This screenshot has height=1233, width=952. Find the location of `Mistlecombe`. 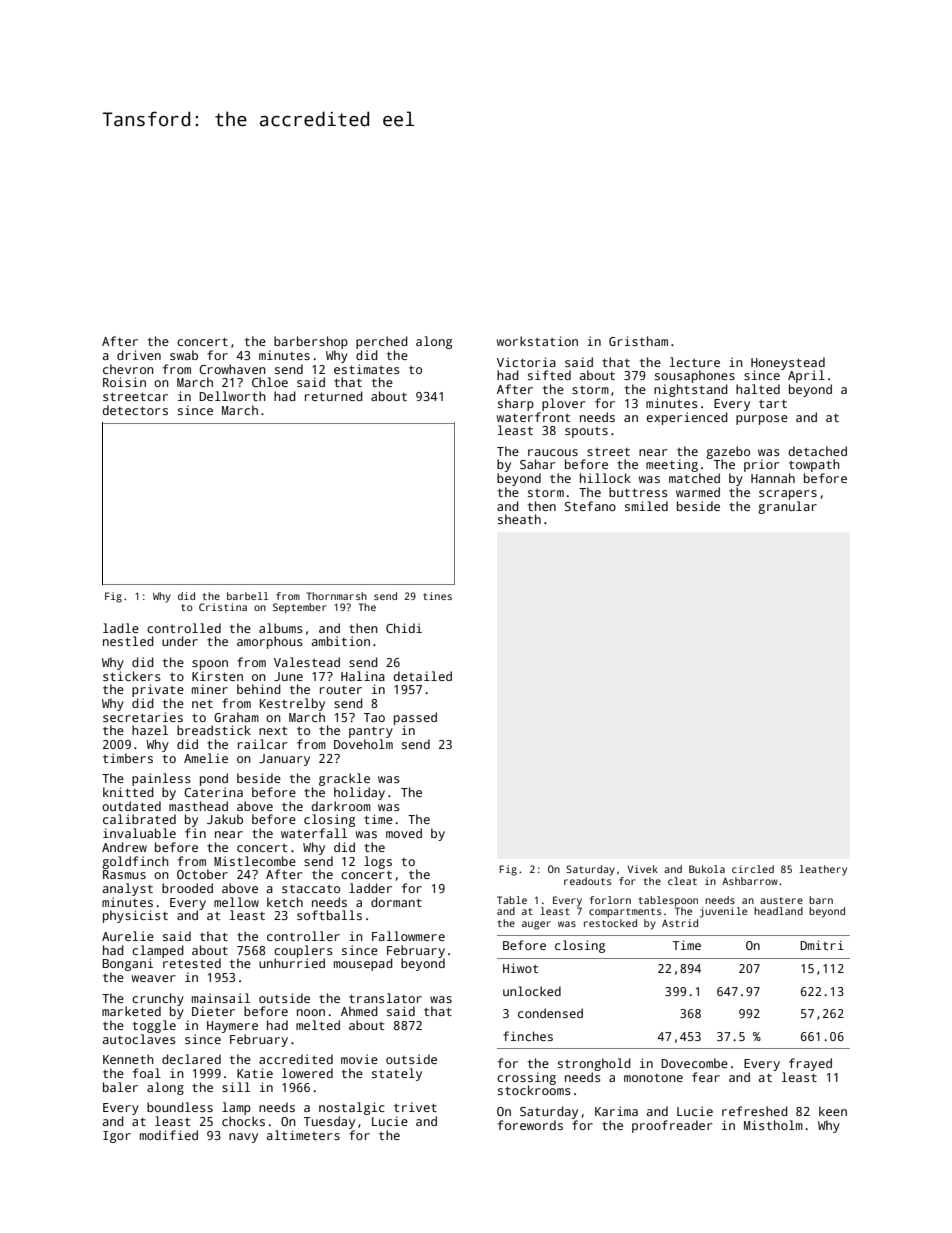

Mistlecombe is located at coordinates (255, 861).
